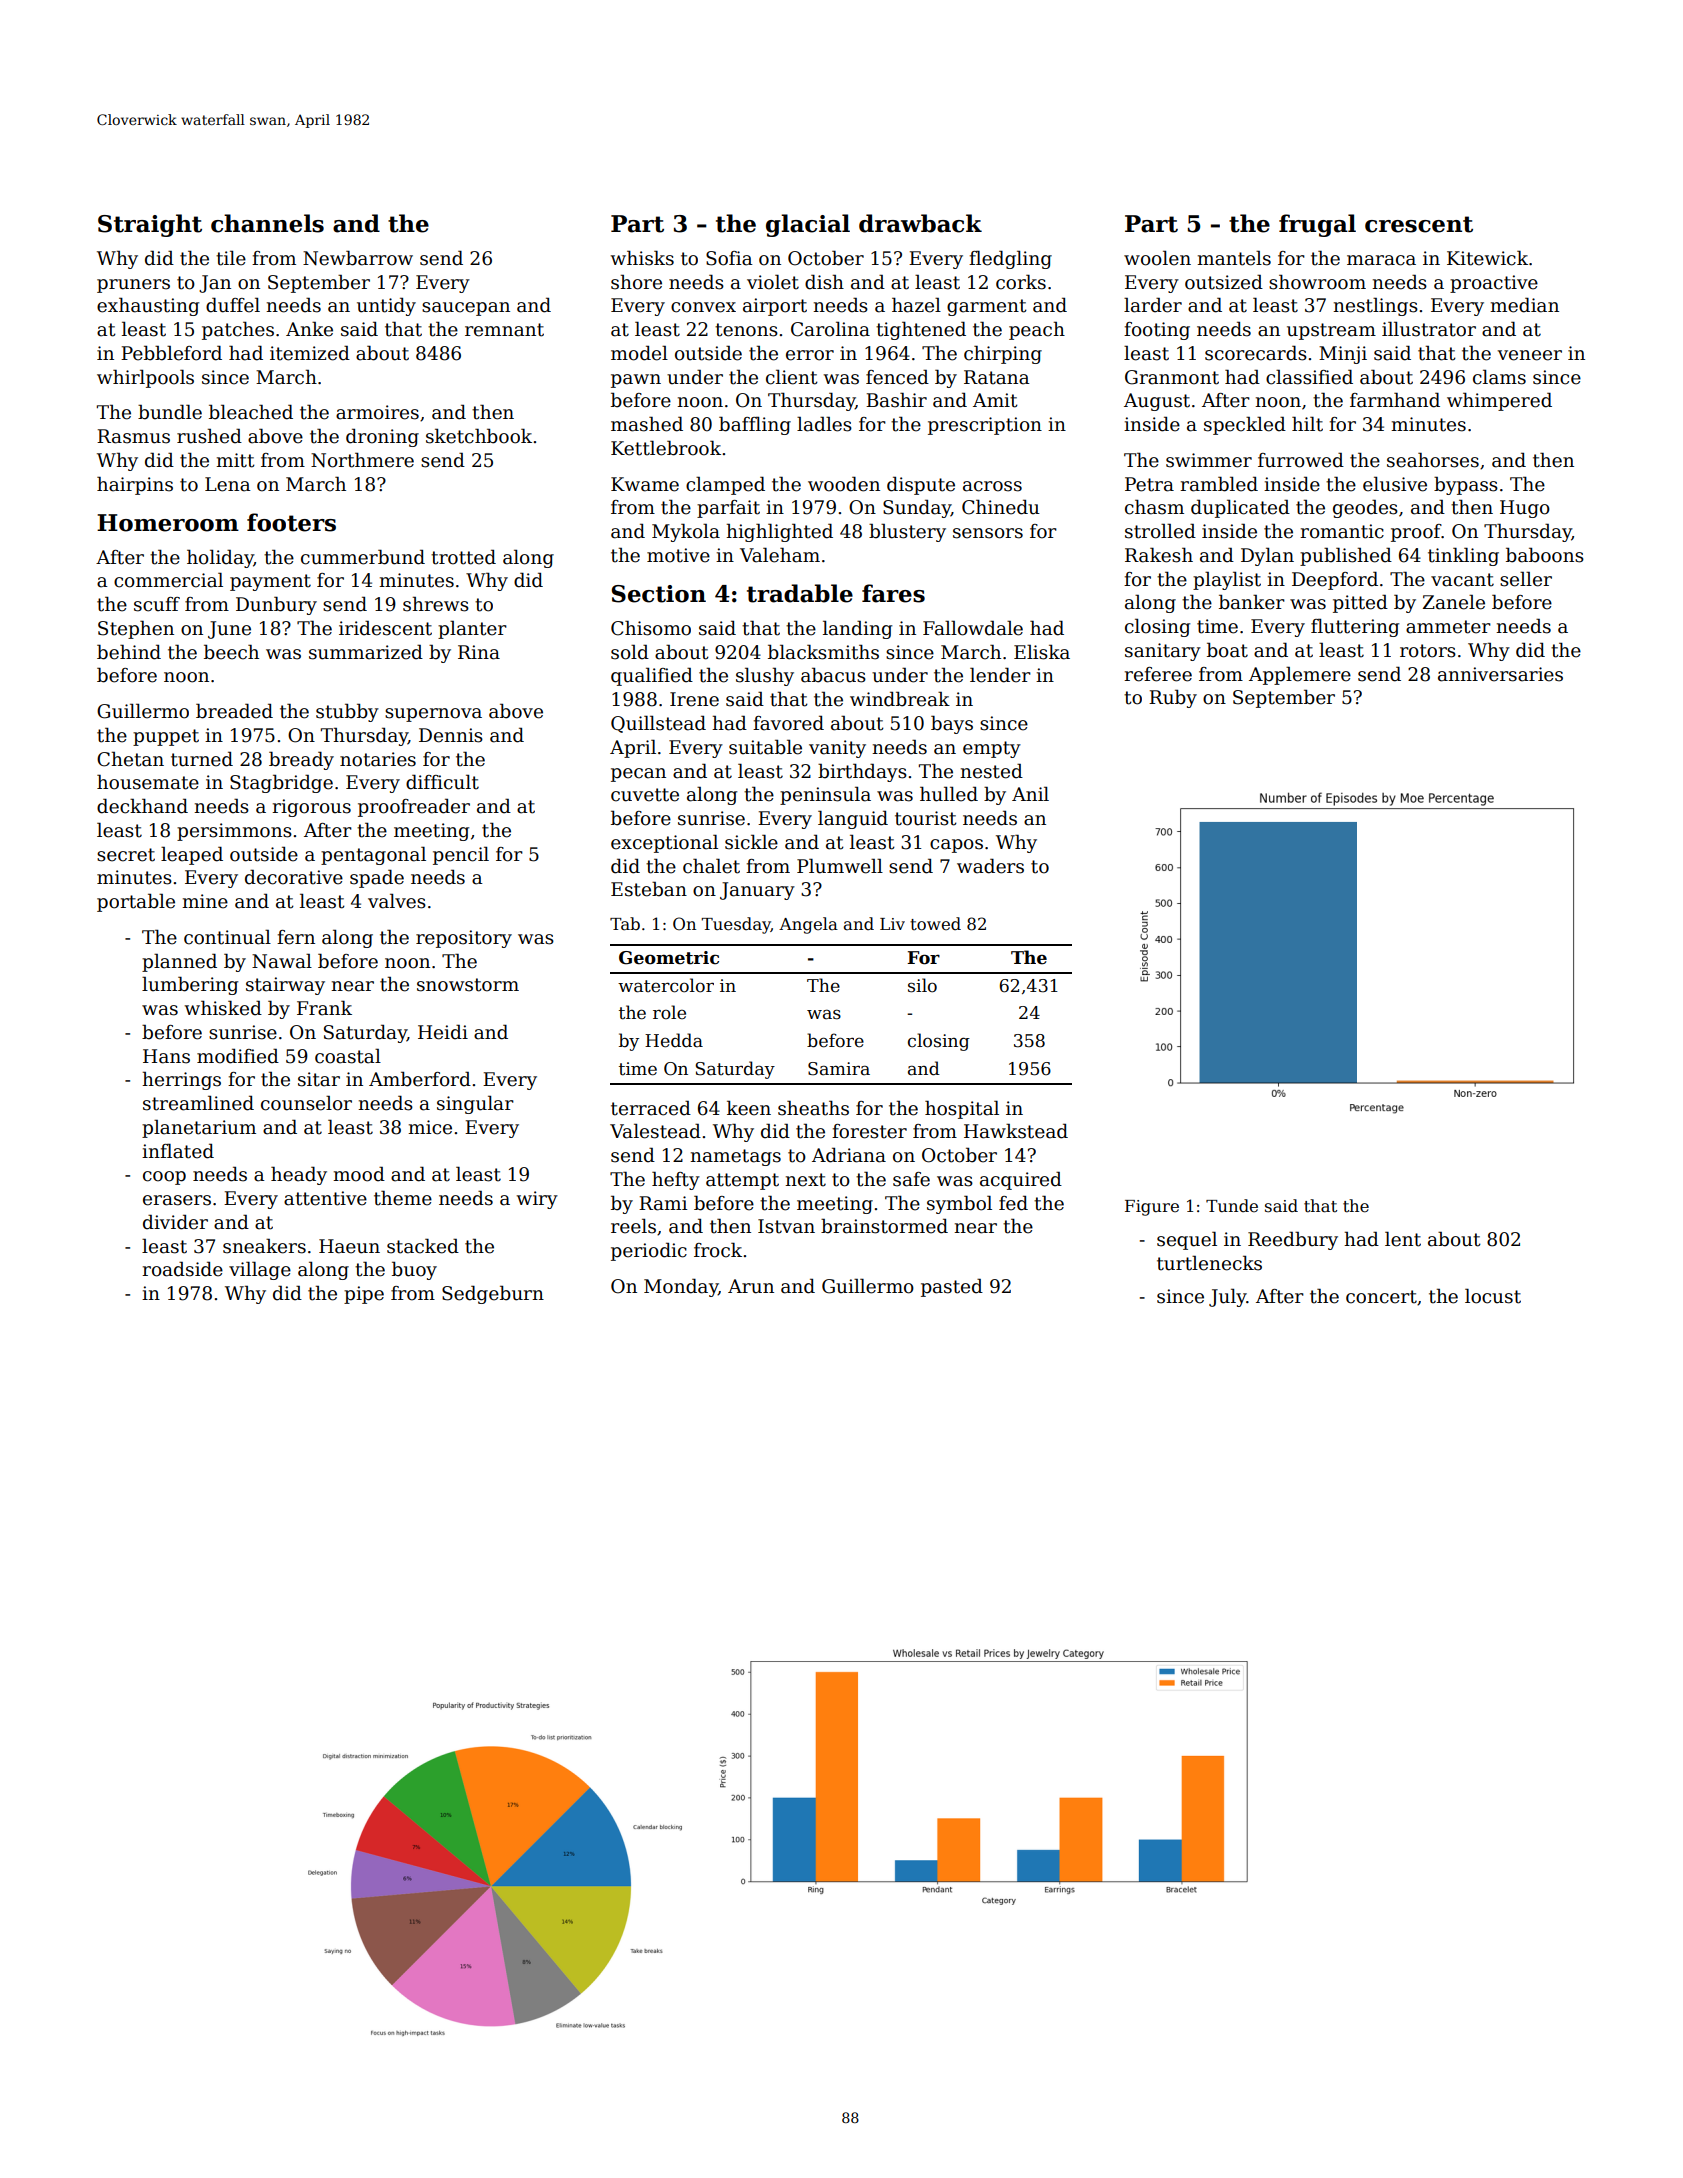 The width and height of the screenshot is (1683, 2178). What do you see at coordinates (935, 924) in the screenshot?
I see `towed` at bounding box center [935, 924].
